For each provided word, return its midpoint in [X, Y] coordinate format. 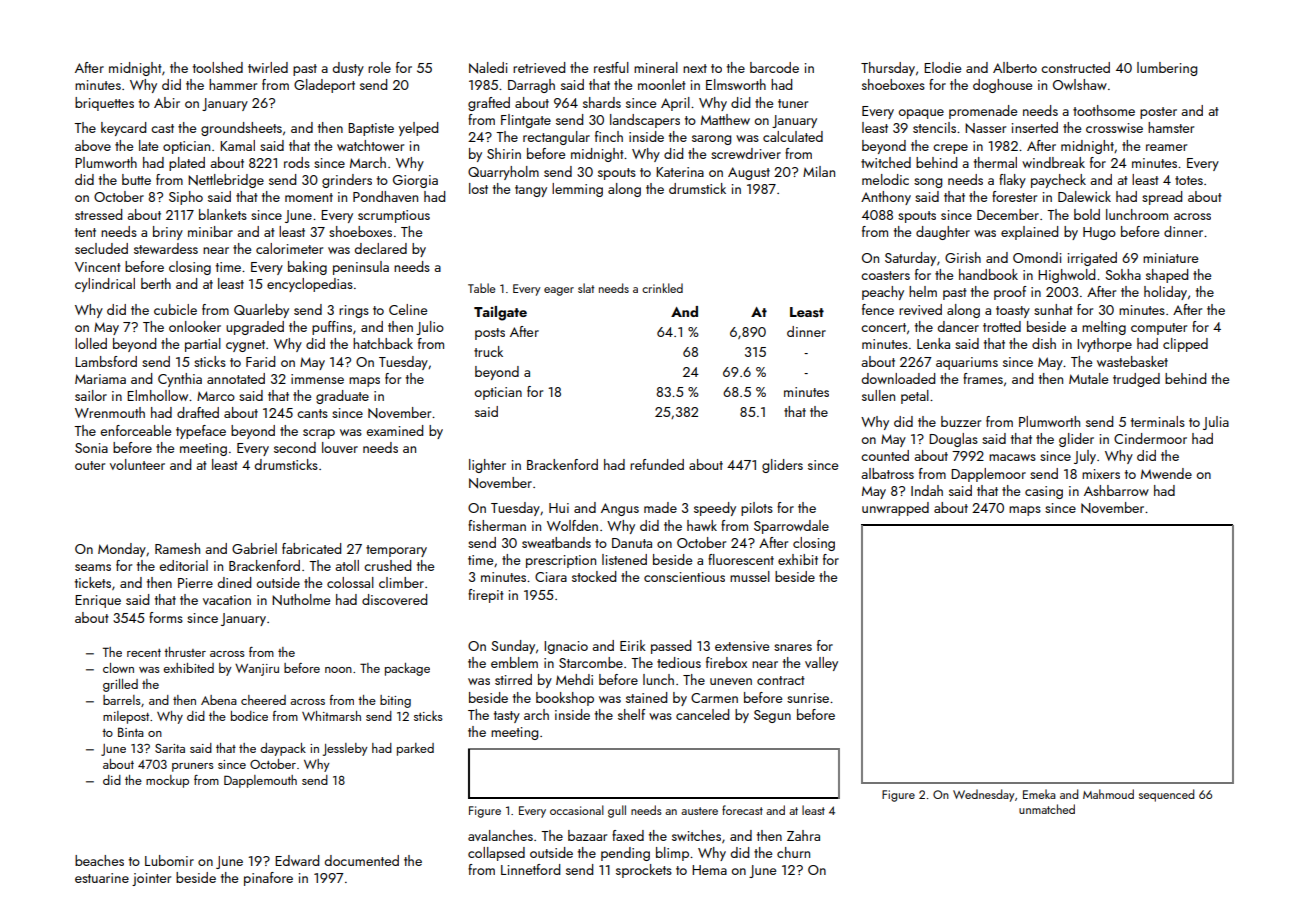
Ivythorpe [1104, 345]
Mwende [1166, 473]
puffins [332, 328]
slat [586, 288]
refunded [657, 464]
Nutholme [301, 600]
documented [362, 860]
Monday [122, 550]
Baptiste [371, 129]
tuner [793, 103]
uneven [731, 681]
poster [1158, 113]
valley [821, 664]
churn [793, 852]
